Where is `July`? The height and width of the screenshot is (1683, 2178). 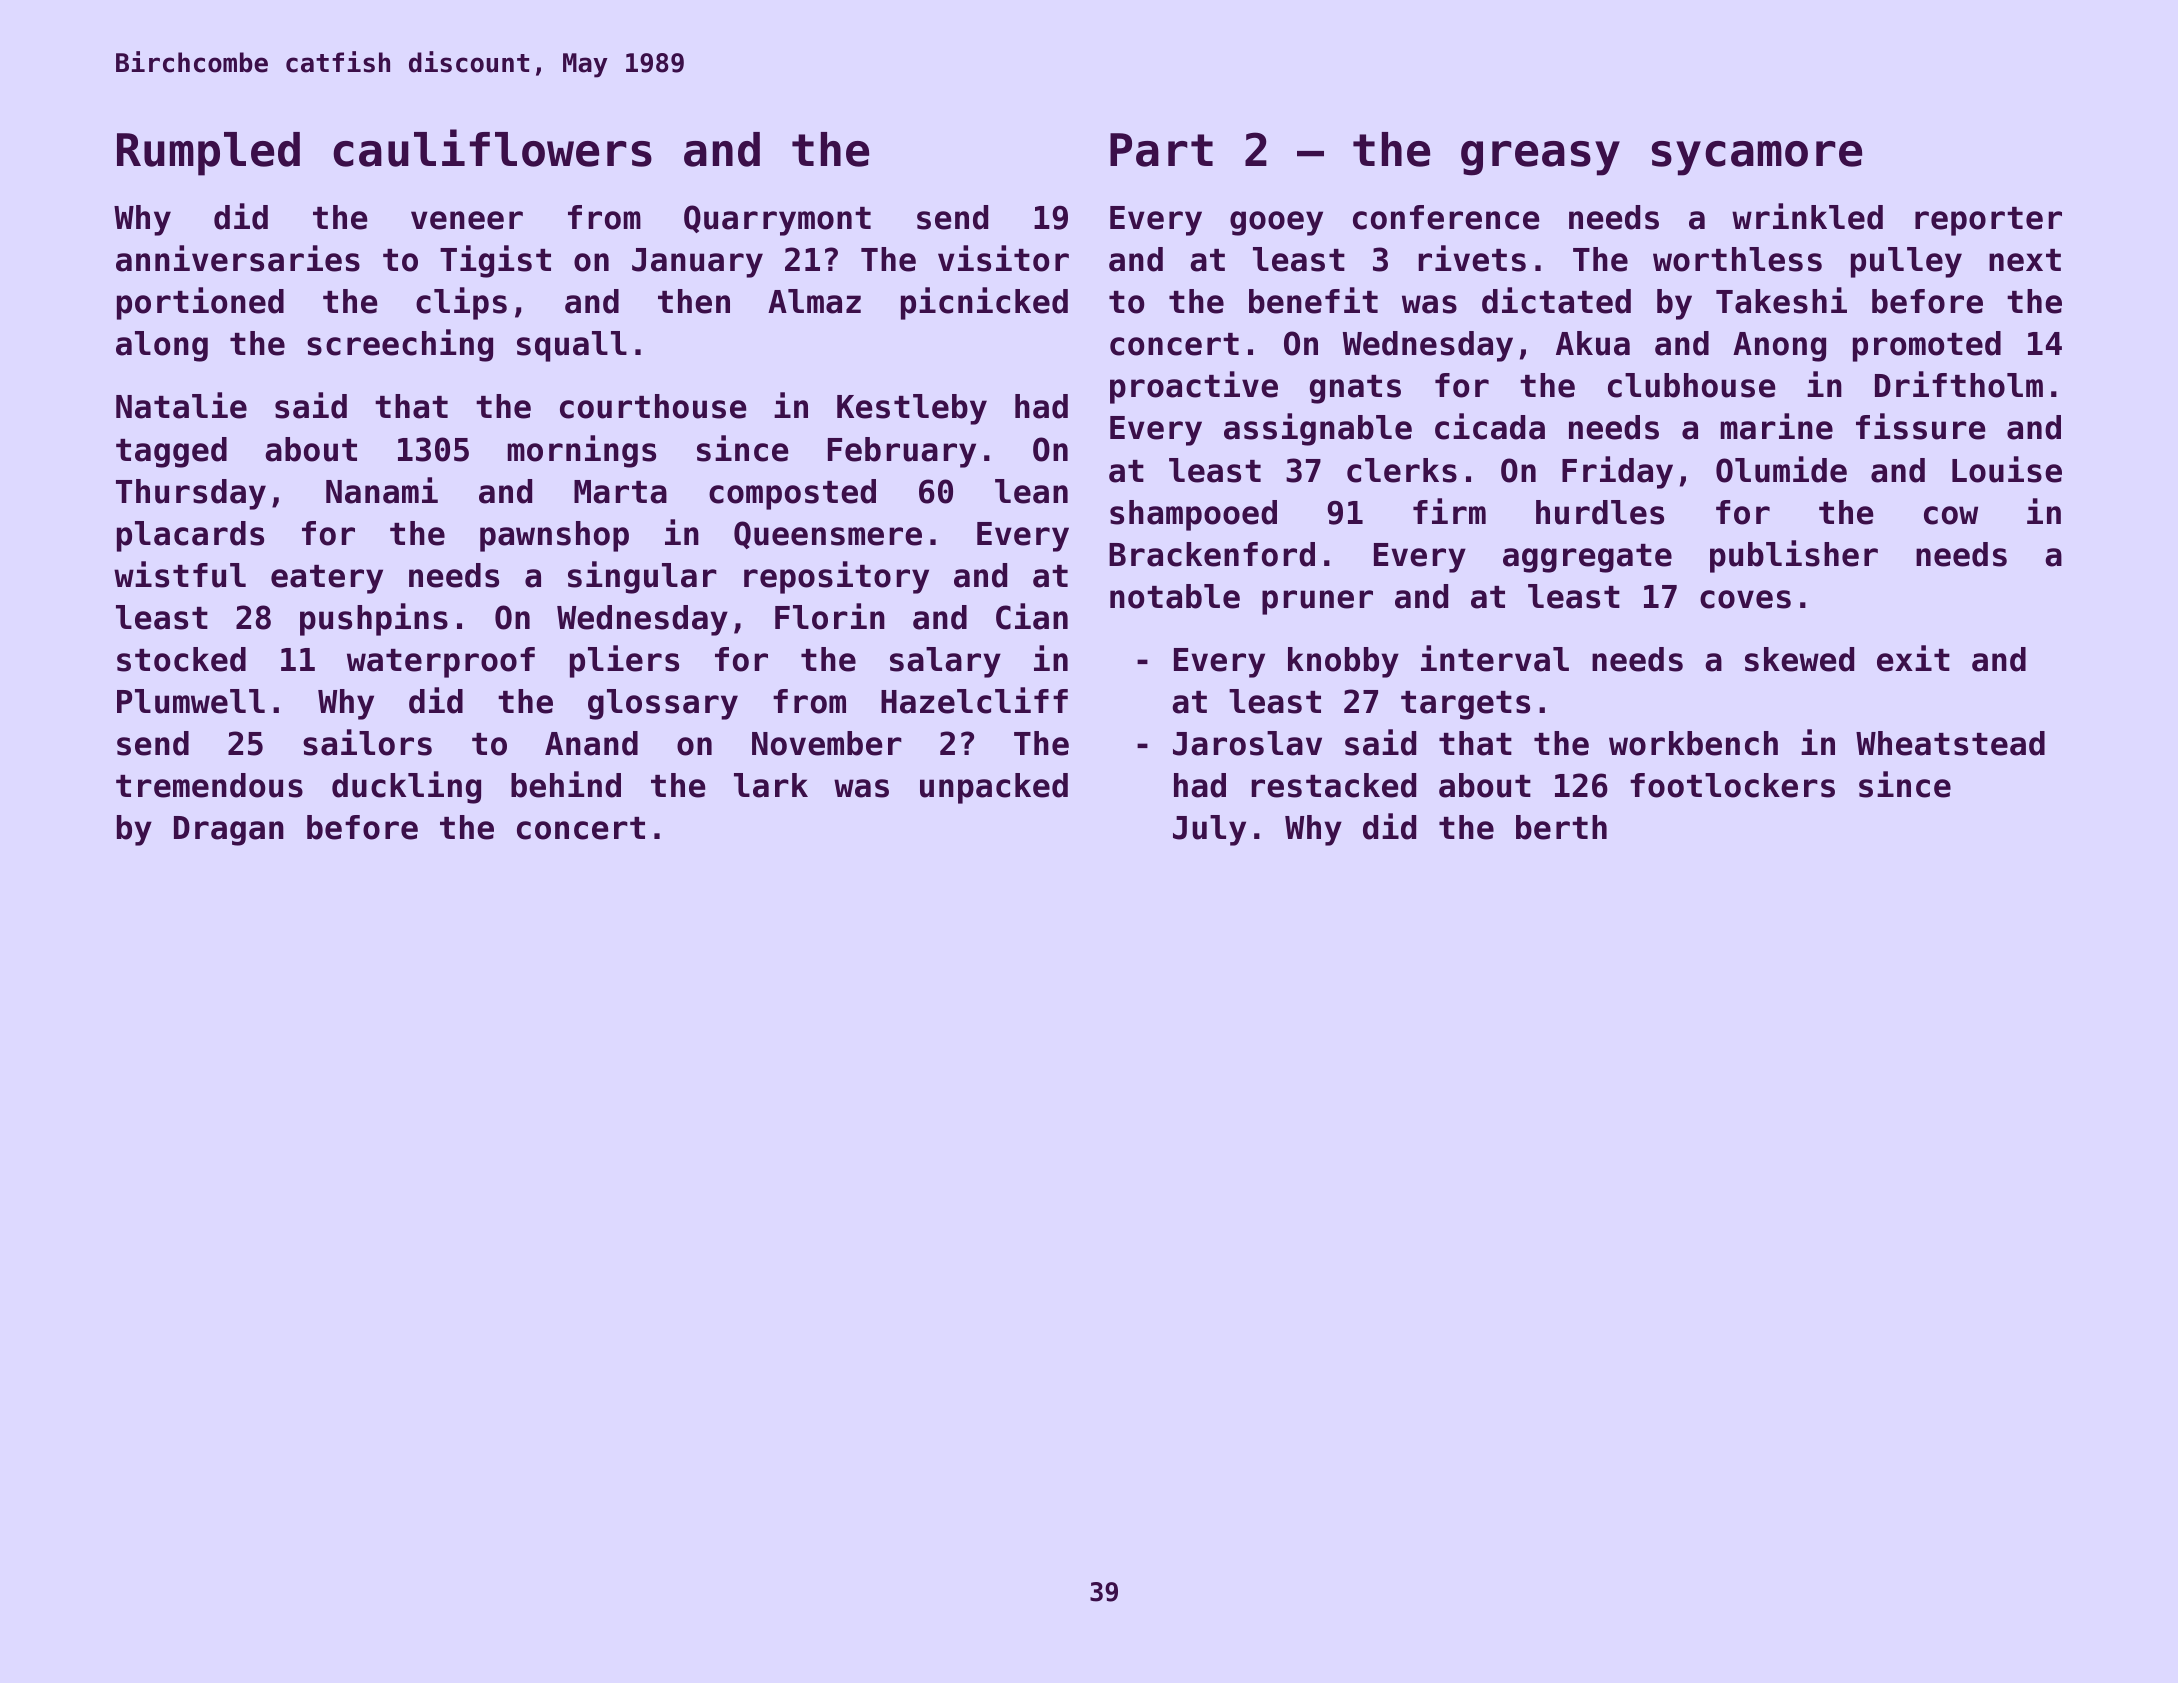 July is located at coordinates (1209, 830).
